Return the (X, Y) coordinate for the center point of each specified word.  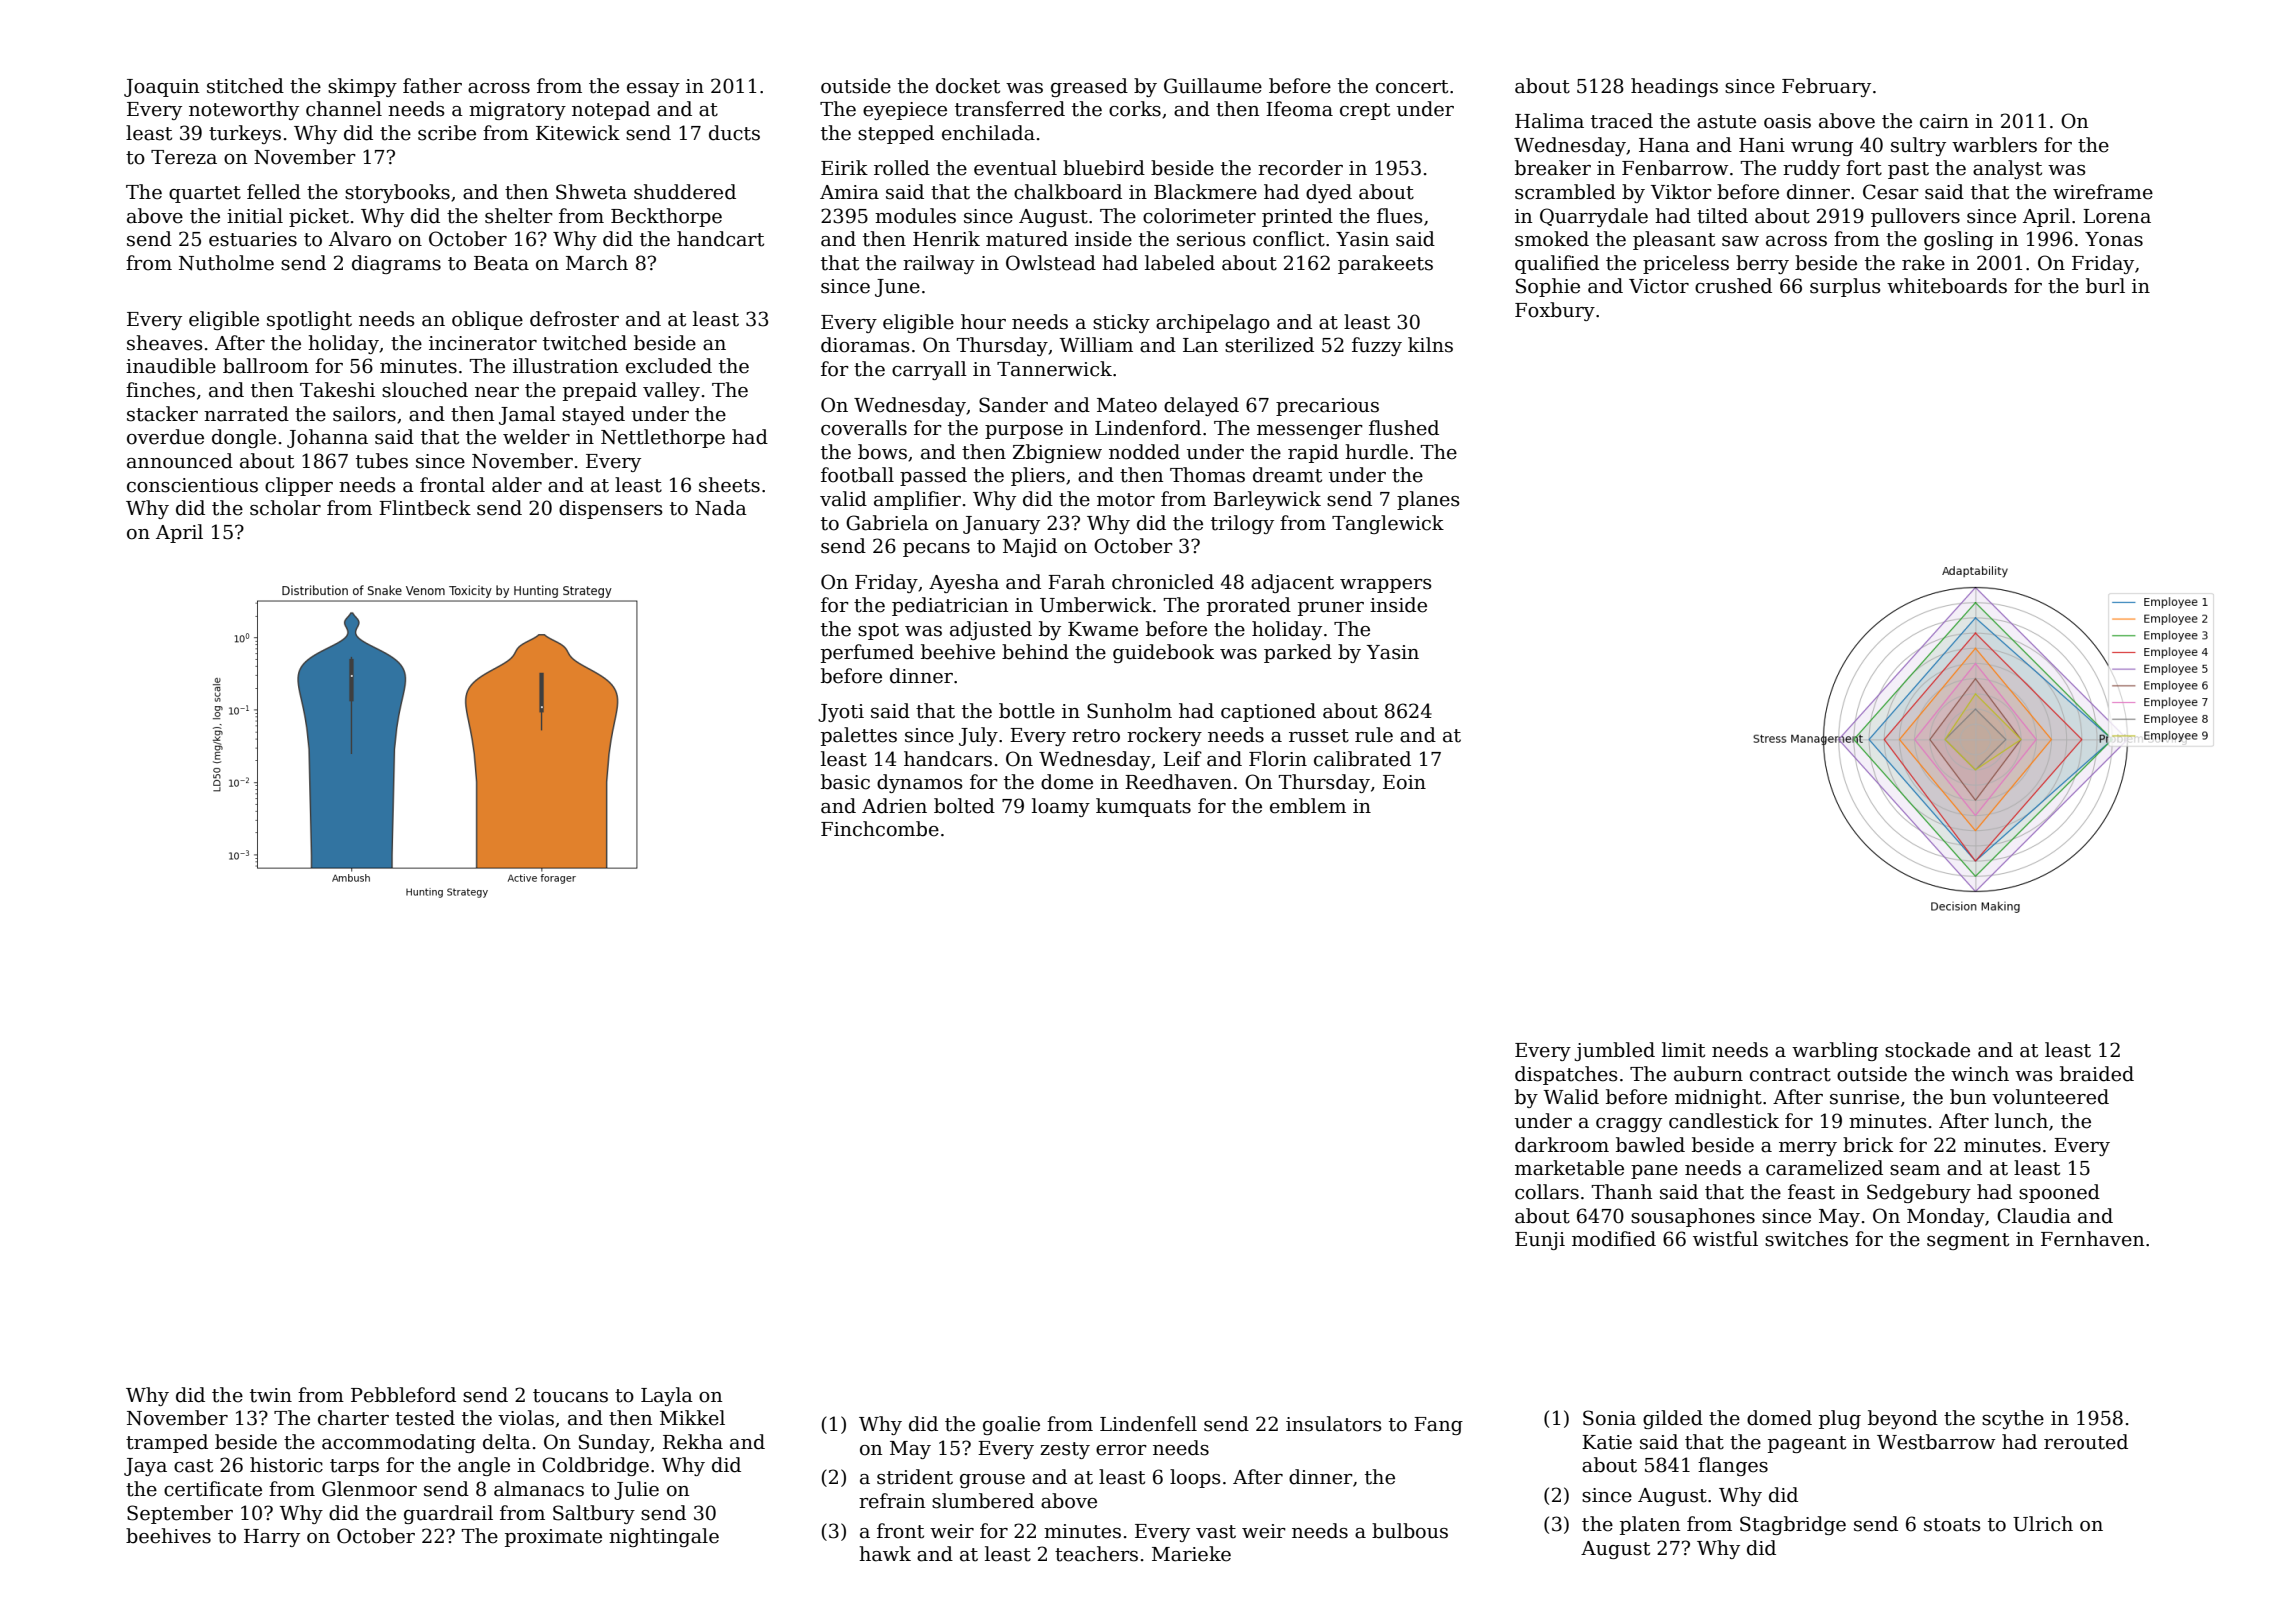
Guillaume (1213, 86)
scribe (447, 133)
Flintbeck (425, 508)
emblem (1308, 806)
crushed (1733, 286)
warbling (1835, 1051)
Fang (1438, 1426)
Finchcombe (880, 829)
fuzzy (1377, 346)
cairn (1944, 121)
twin (271, 1395)
